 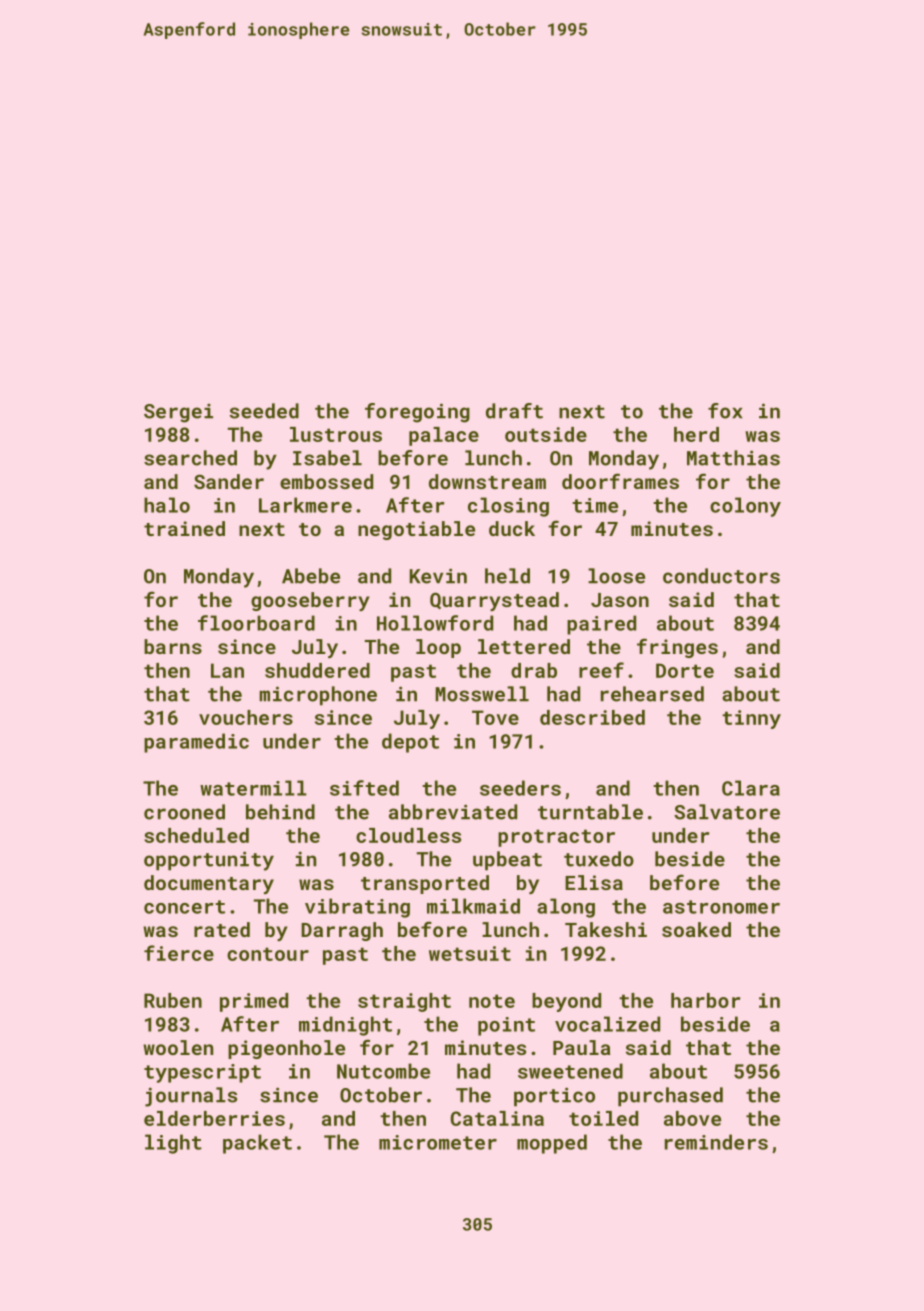 I want to click on colony, so click(x=745, y=507).
